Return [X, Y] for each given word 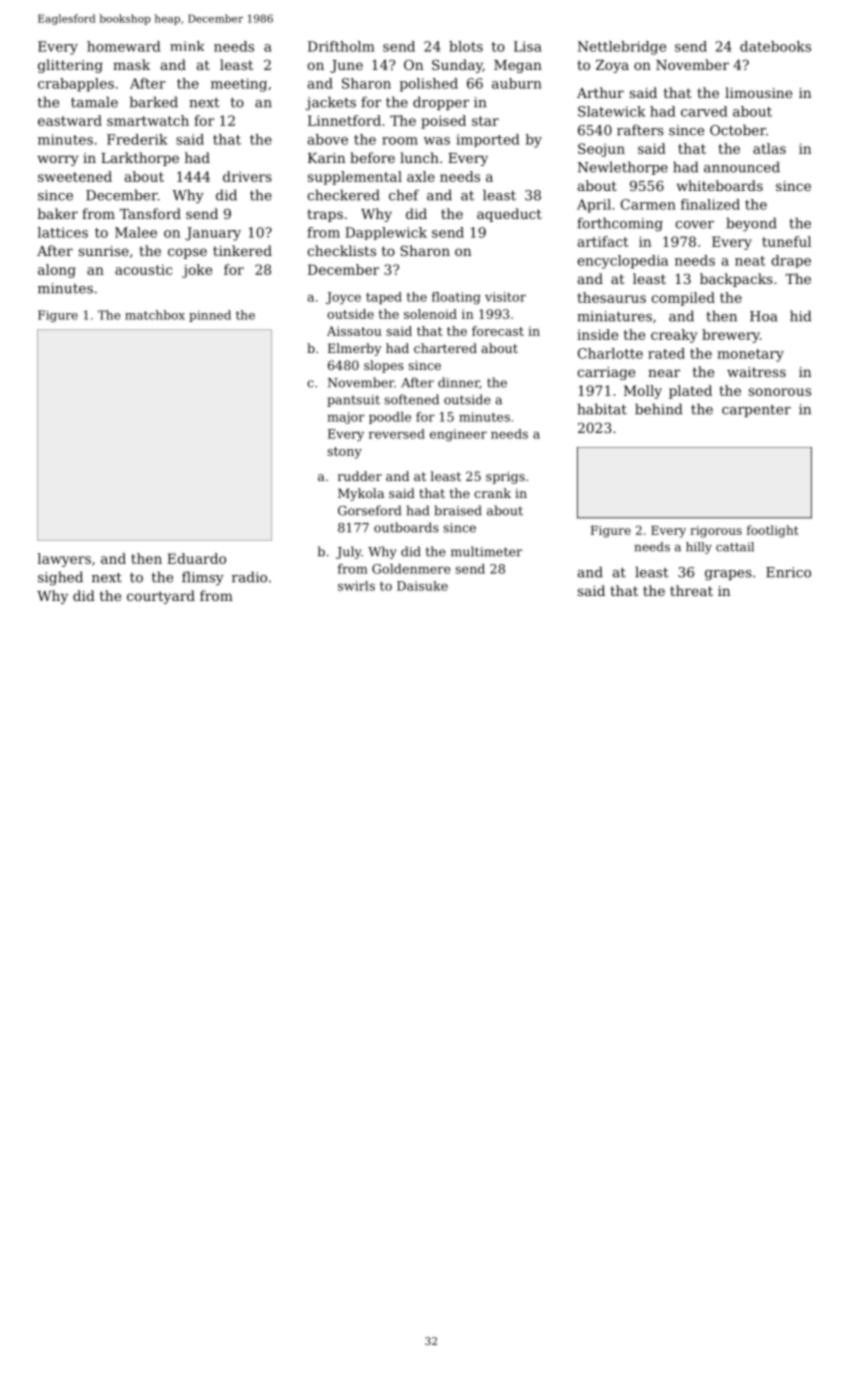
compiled [683, 299]
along [57, 271]
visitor [505, 297]
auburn [517, 83]
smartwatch [148, 120]
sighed [60, 578]
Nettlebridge [622, 48]
